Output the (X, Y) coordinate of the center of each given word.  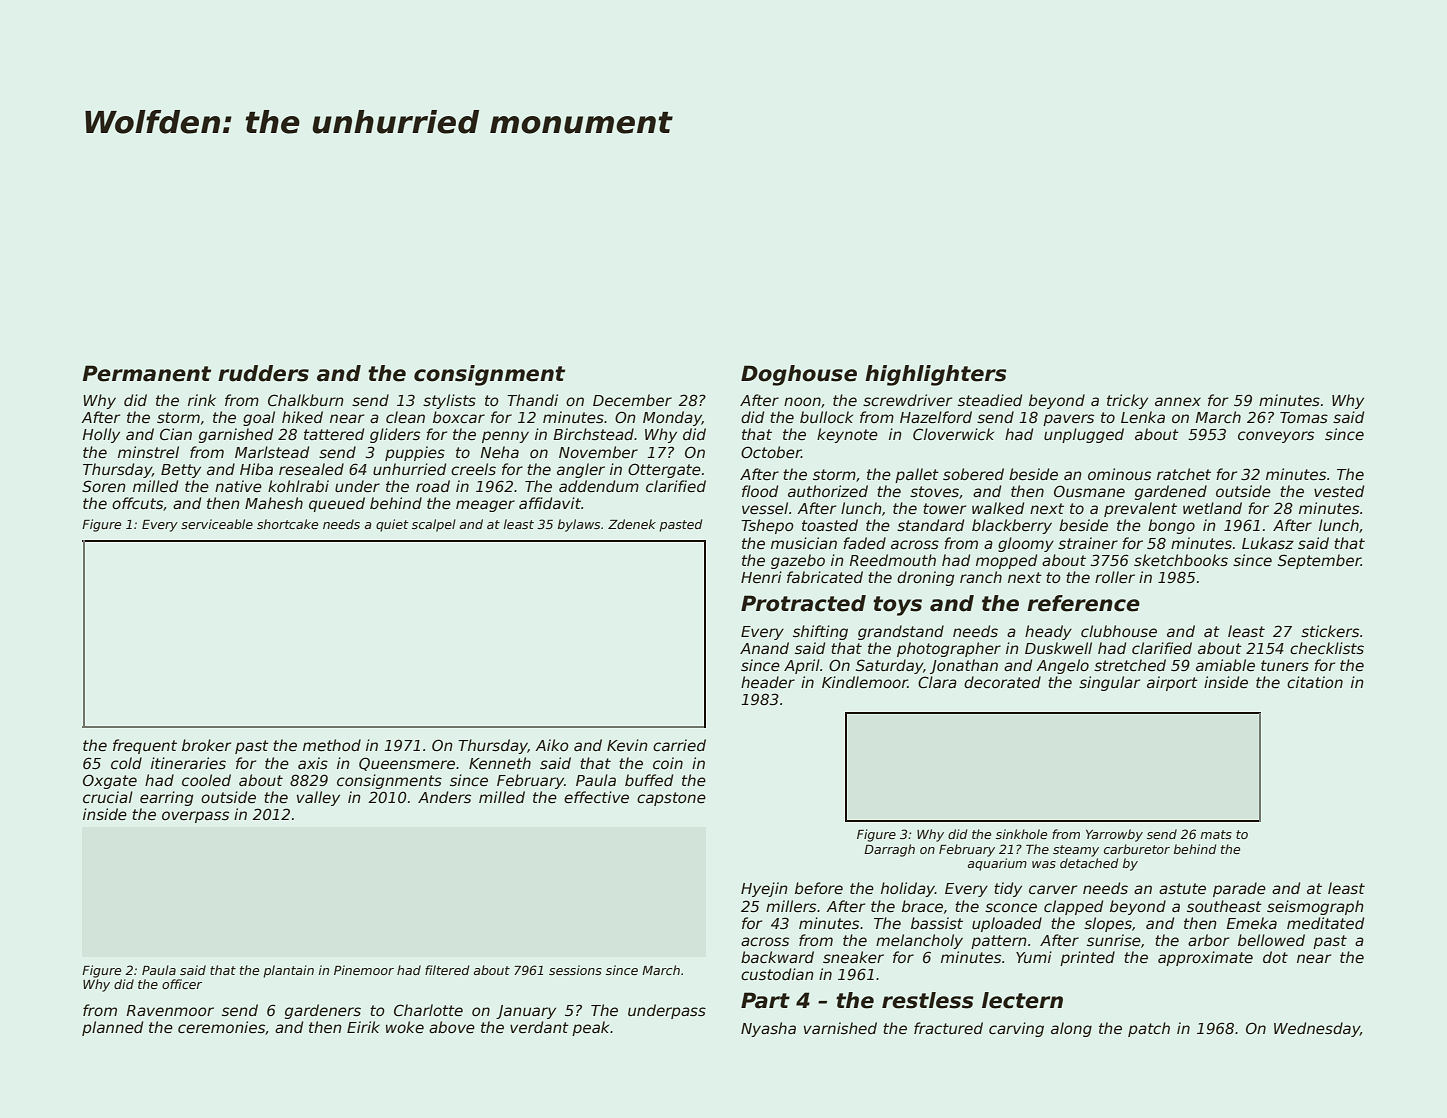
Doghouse (799, 375)
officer (182, 984)
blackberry (1012, 526)
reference (1083, 603)
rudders (263, 373)
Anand (764, 648)
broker (206, 745)
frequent (145, 746)
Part (765, 1000)
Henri (761, 577)
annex (1178, 401)
